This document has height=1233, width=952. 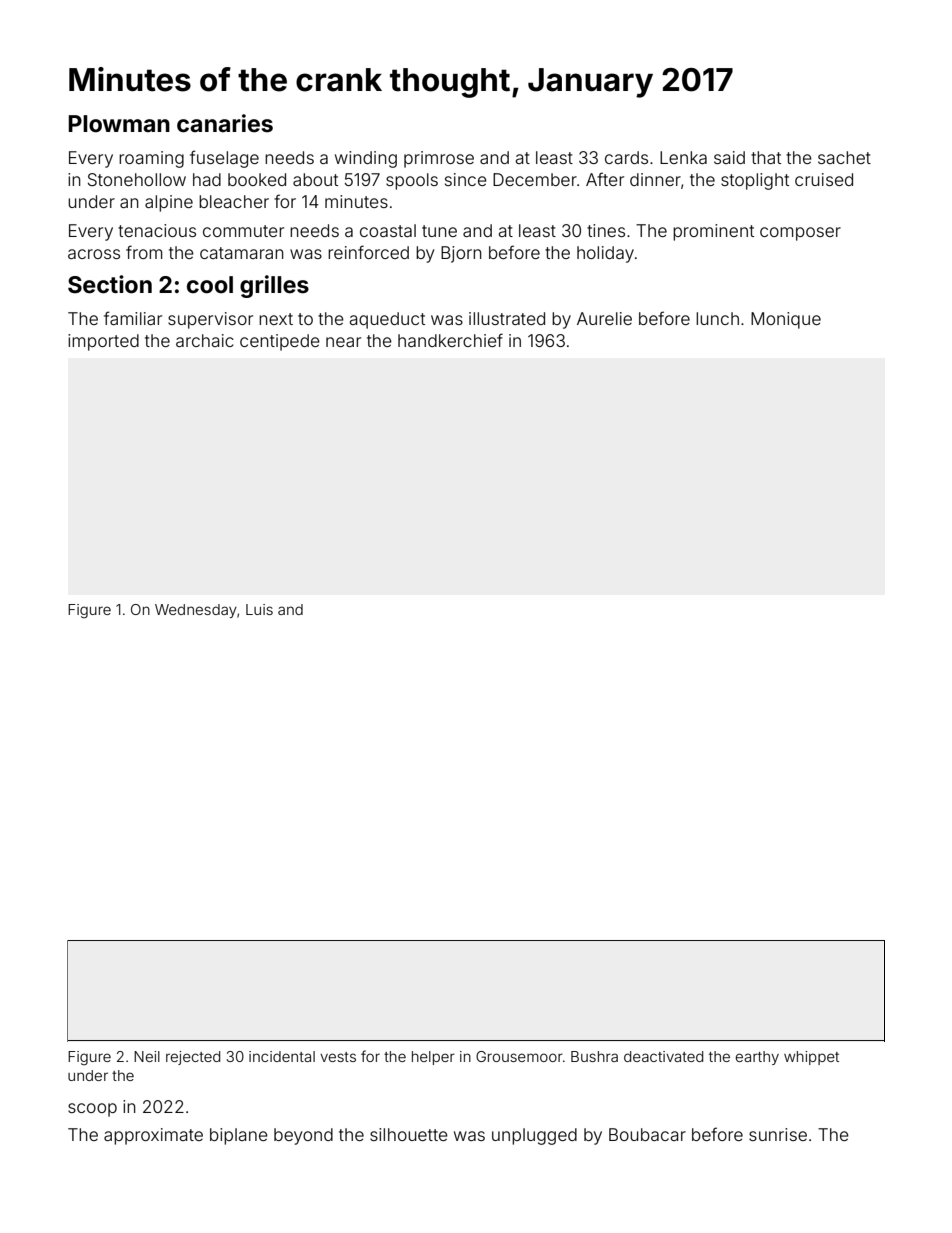 What do you see at coordinates (147, 1056) in the document?
I see `Neil` at bounding box center [147, 1056].
